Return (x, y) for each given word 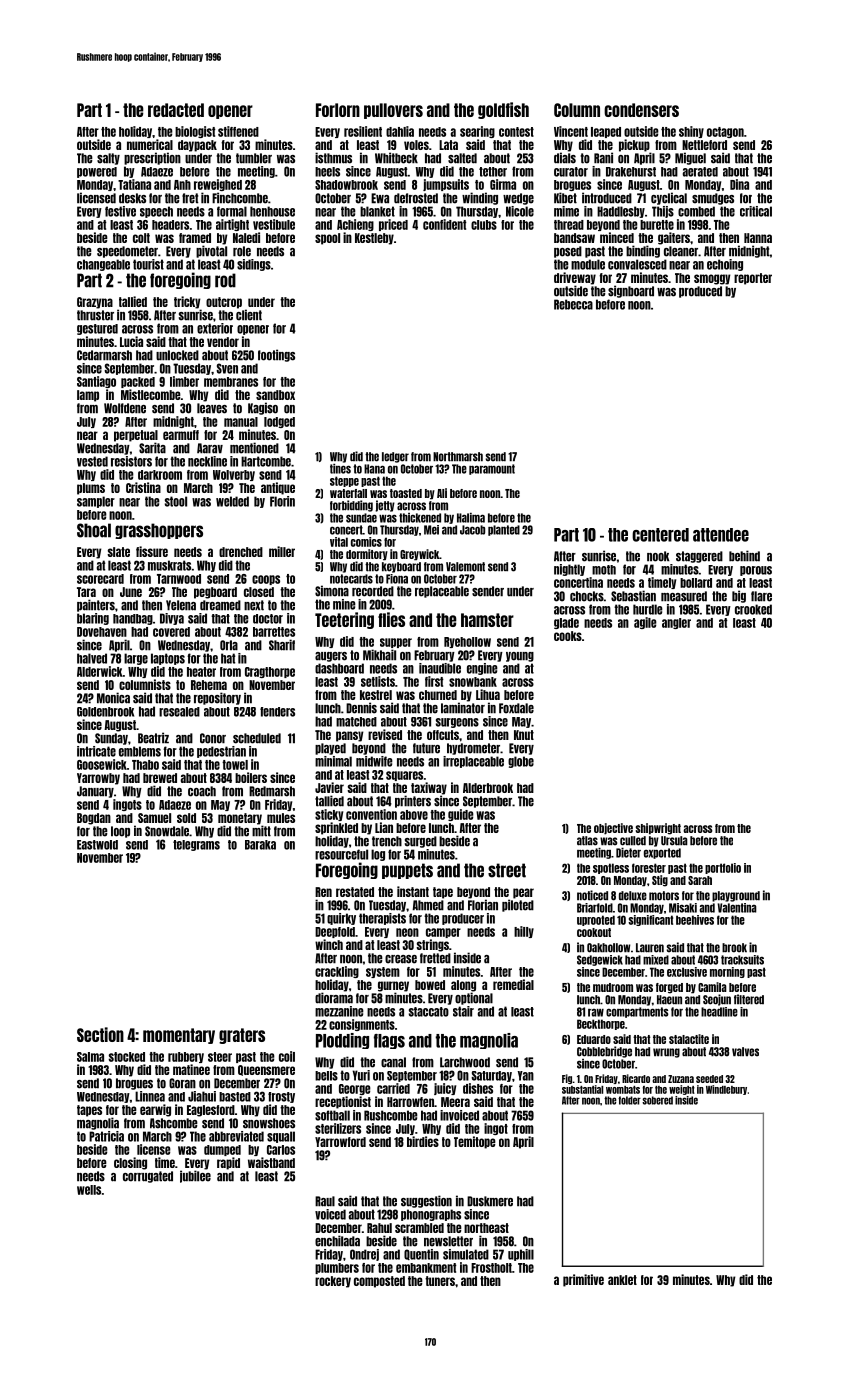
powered (97, 172)
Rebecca (573, 304)
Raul (325, 1201)
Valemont (465, 567)
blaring (93, 619)
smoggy (712, 279)
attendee (721, 535)
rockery (333, 1282)
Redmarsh (272, 791)
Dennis (361, 708)
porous (756, 571)
